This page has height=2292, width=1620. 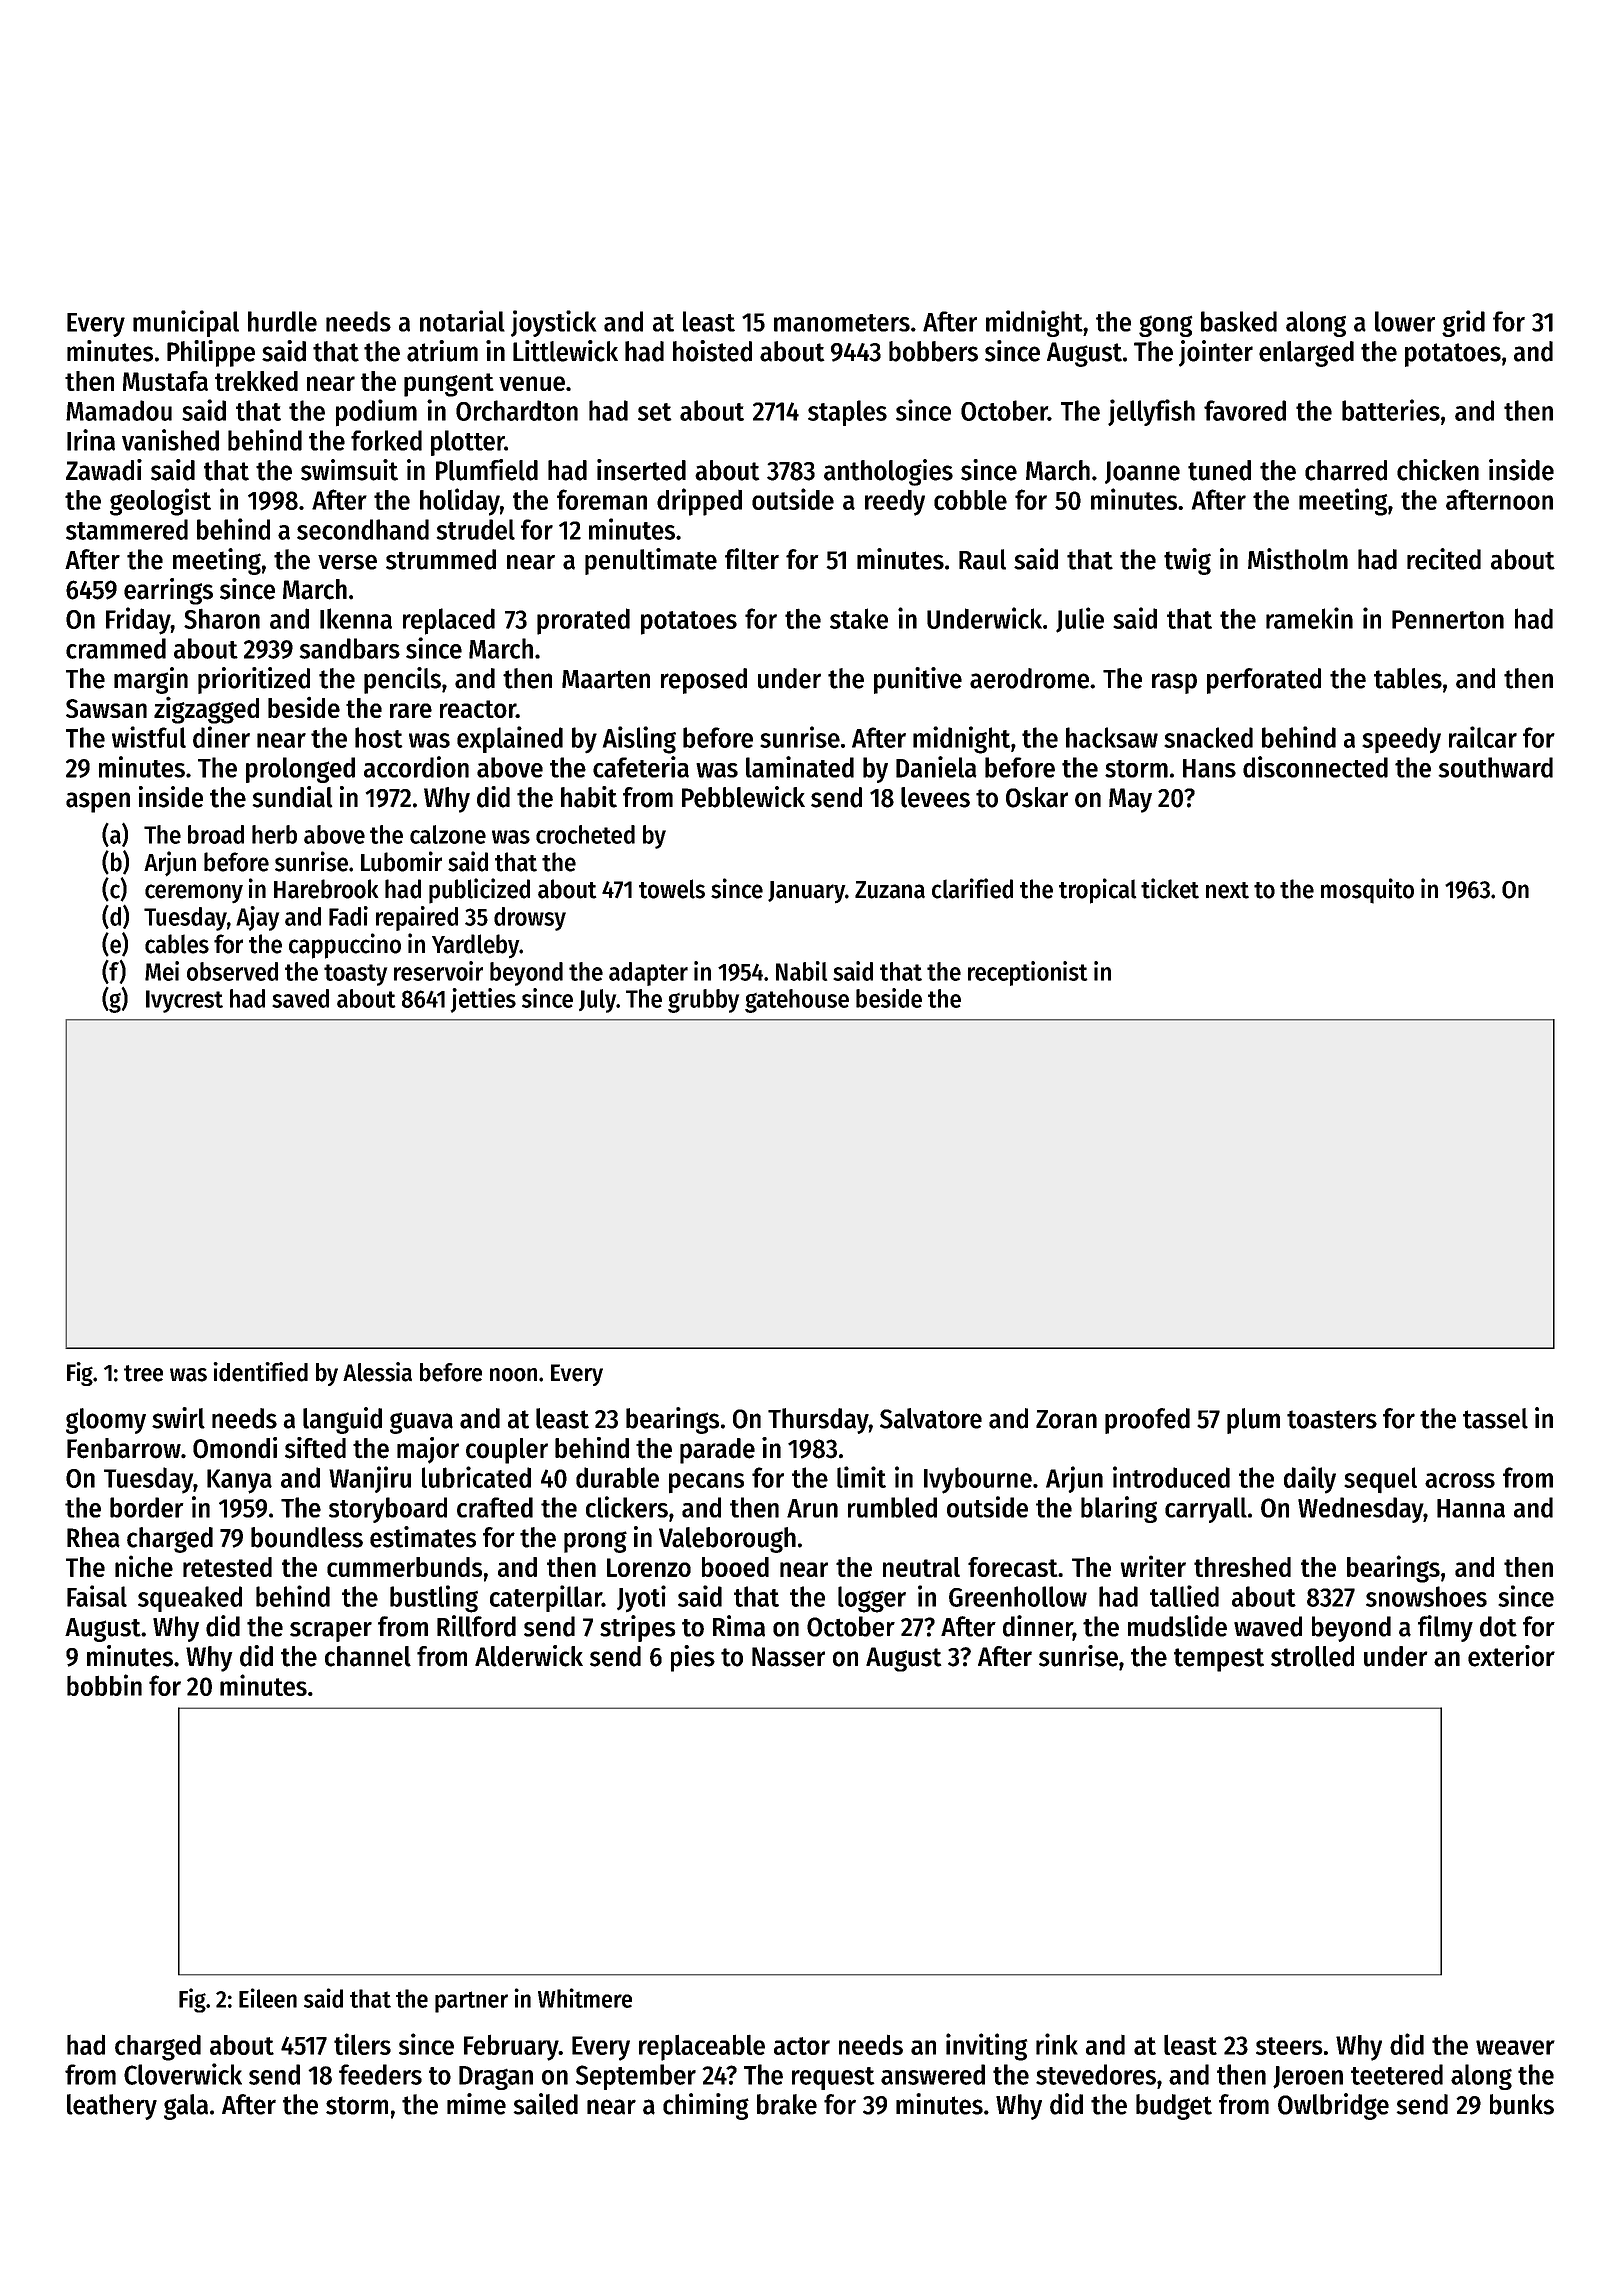 I want to click on Mei, so click(x=162, y=971).
